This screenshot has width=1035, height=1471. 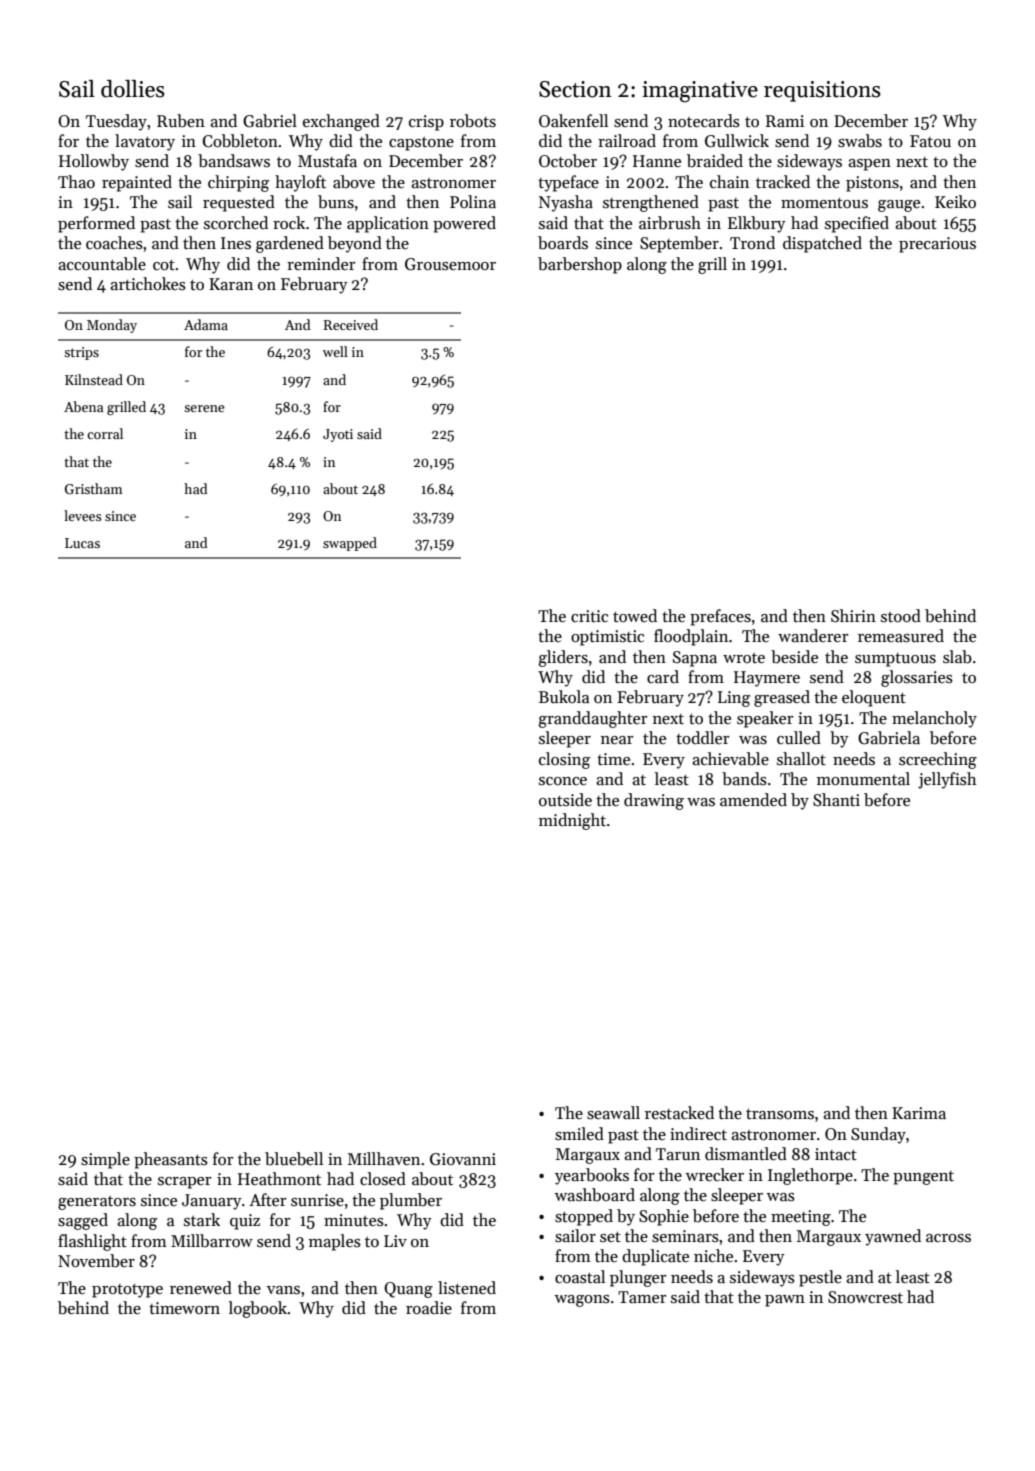 I want to click on repainted, so click(x=137, y=183).
